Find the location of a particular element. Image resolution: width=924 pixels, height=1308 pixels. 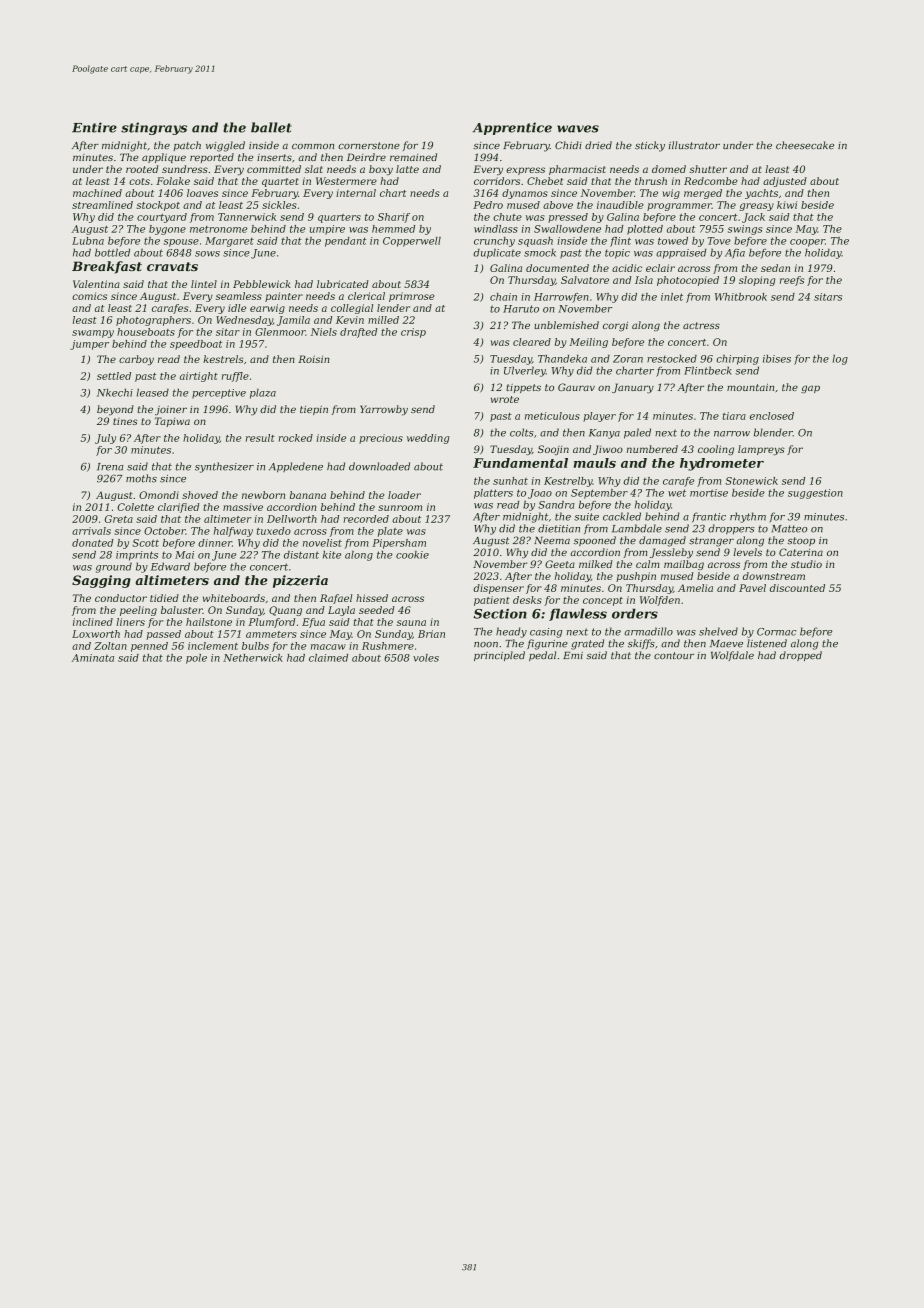

inaudible is located at coordinates (620, 205).
